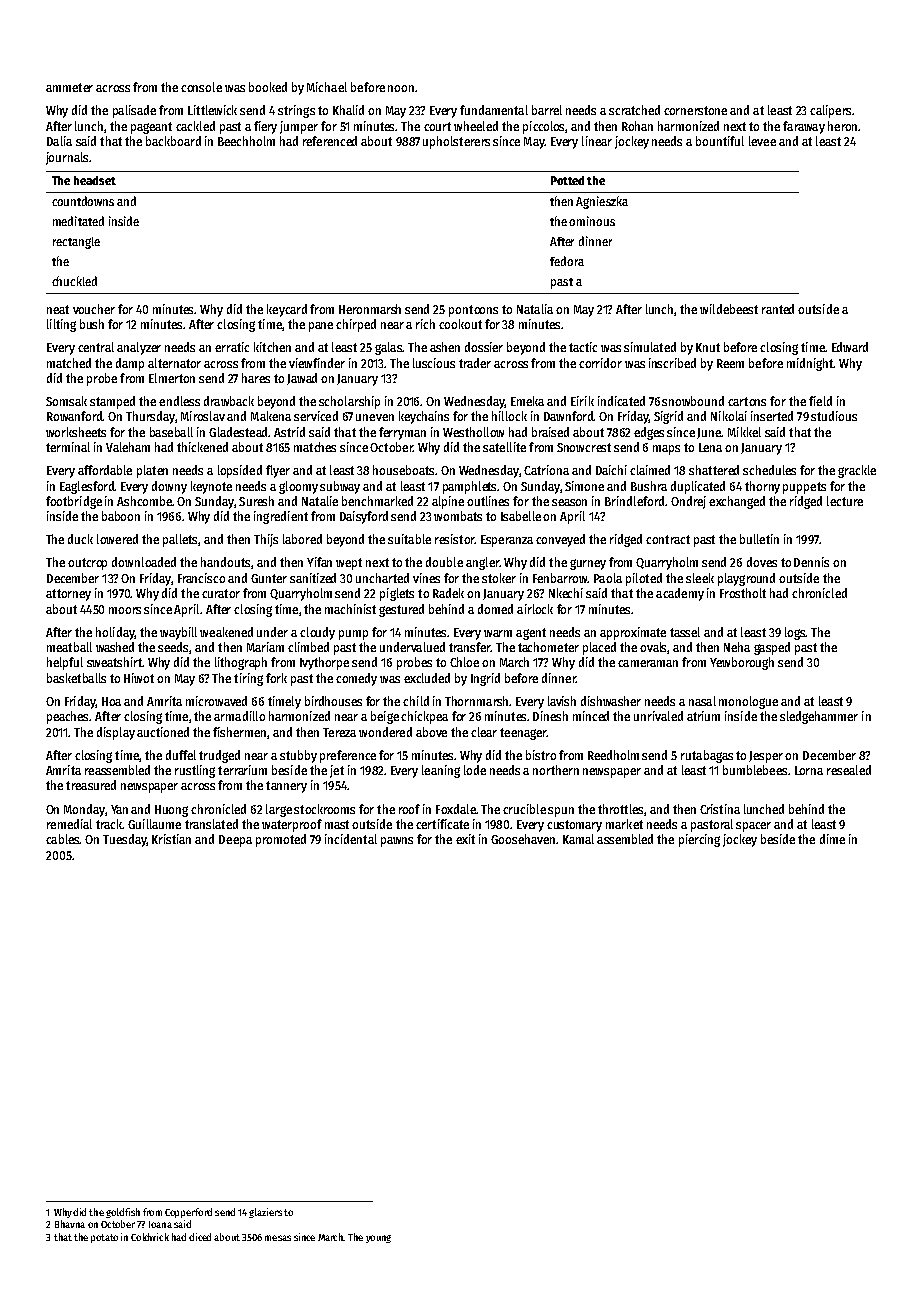 The image size is (924, 1308). I want to click on translated, so click(211, 824).
